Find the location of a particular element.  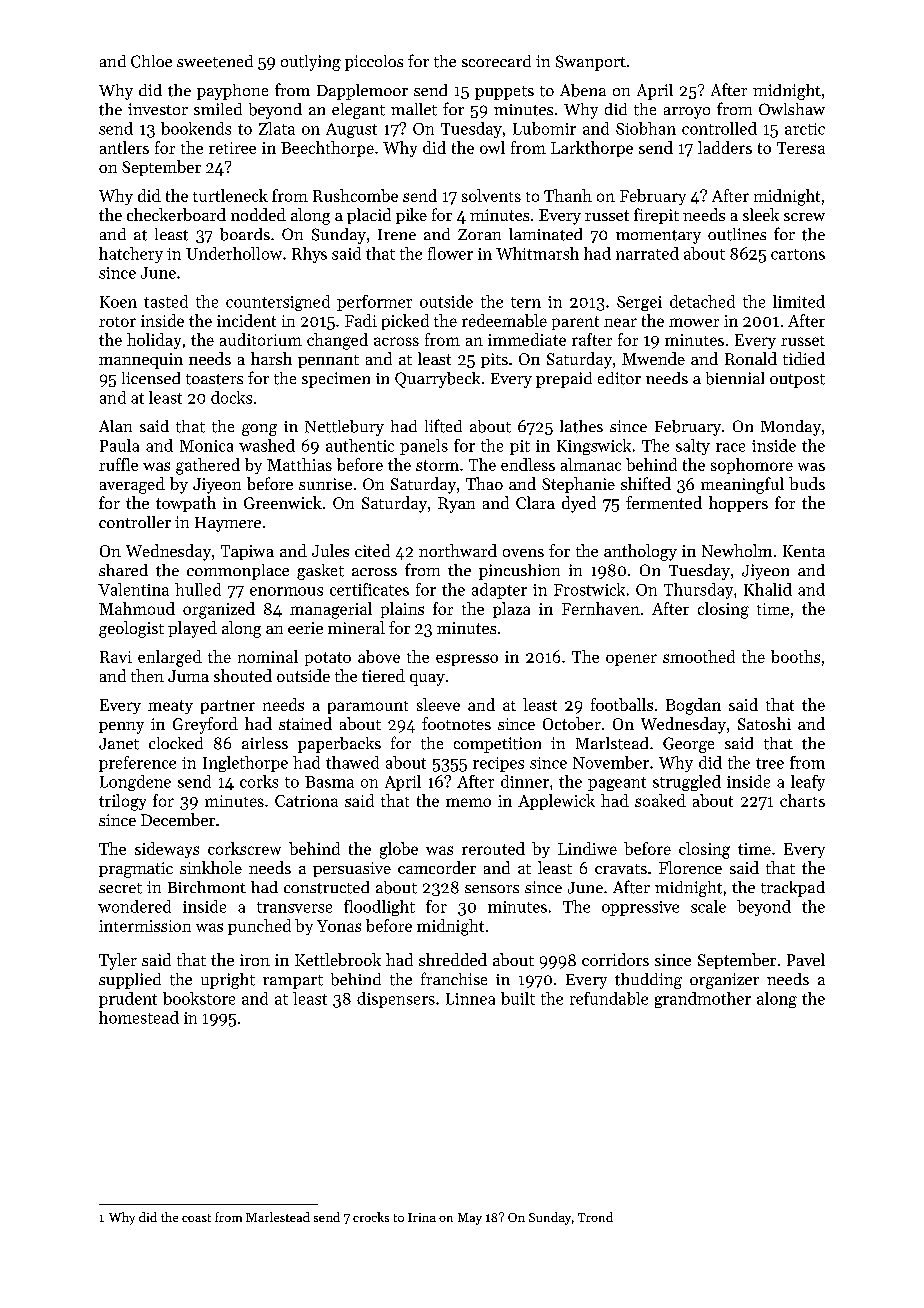

Matthias is located at coordinates (299, 464).
